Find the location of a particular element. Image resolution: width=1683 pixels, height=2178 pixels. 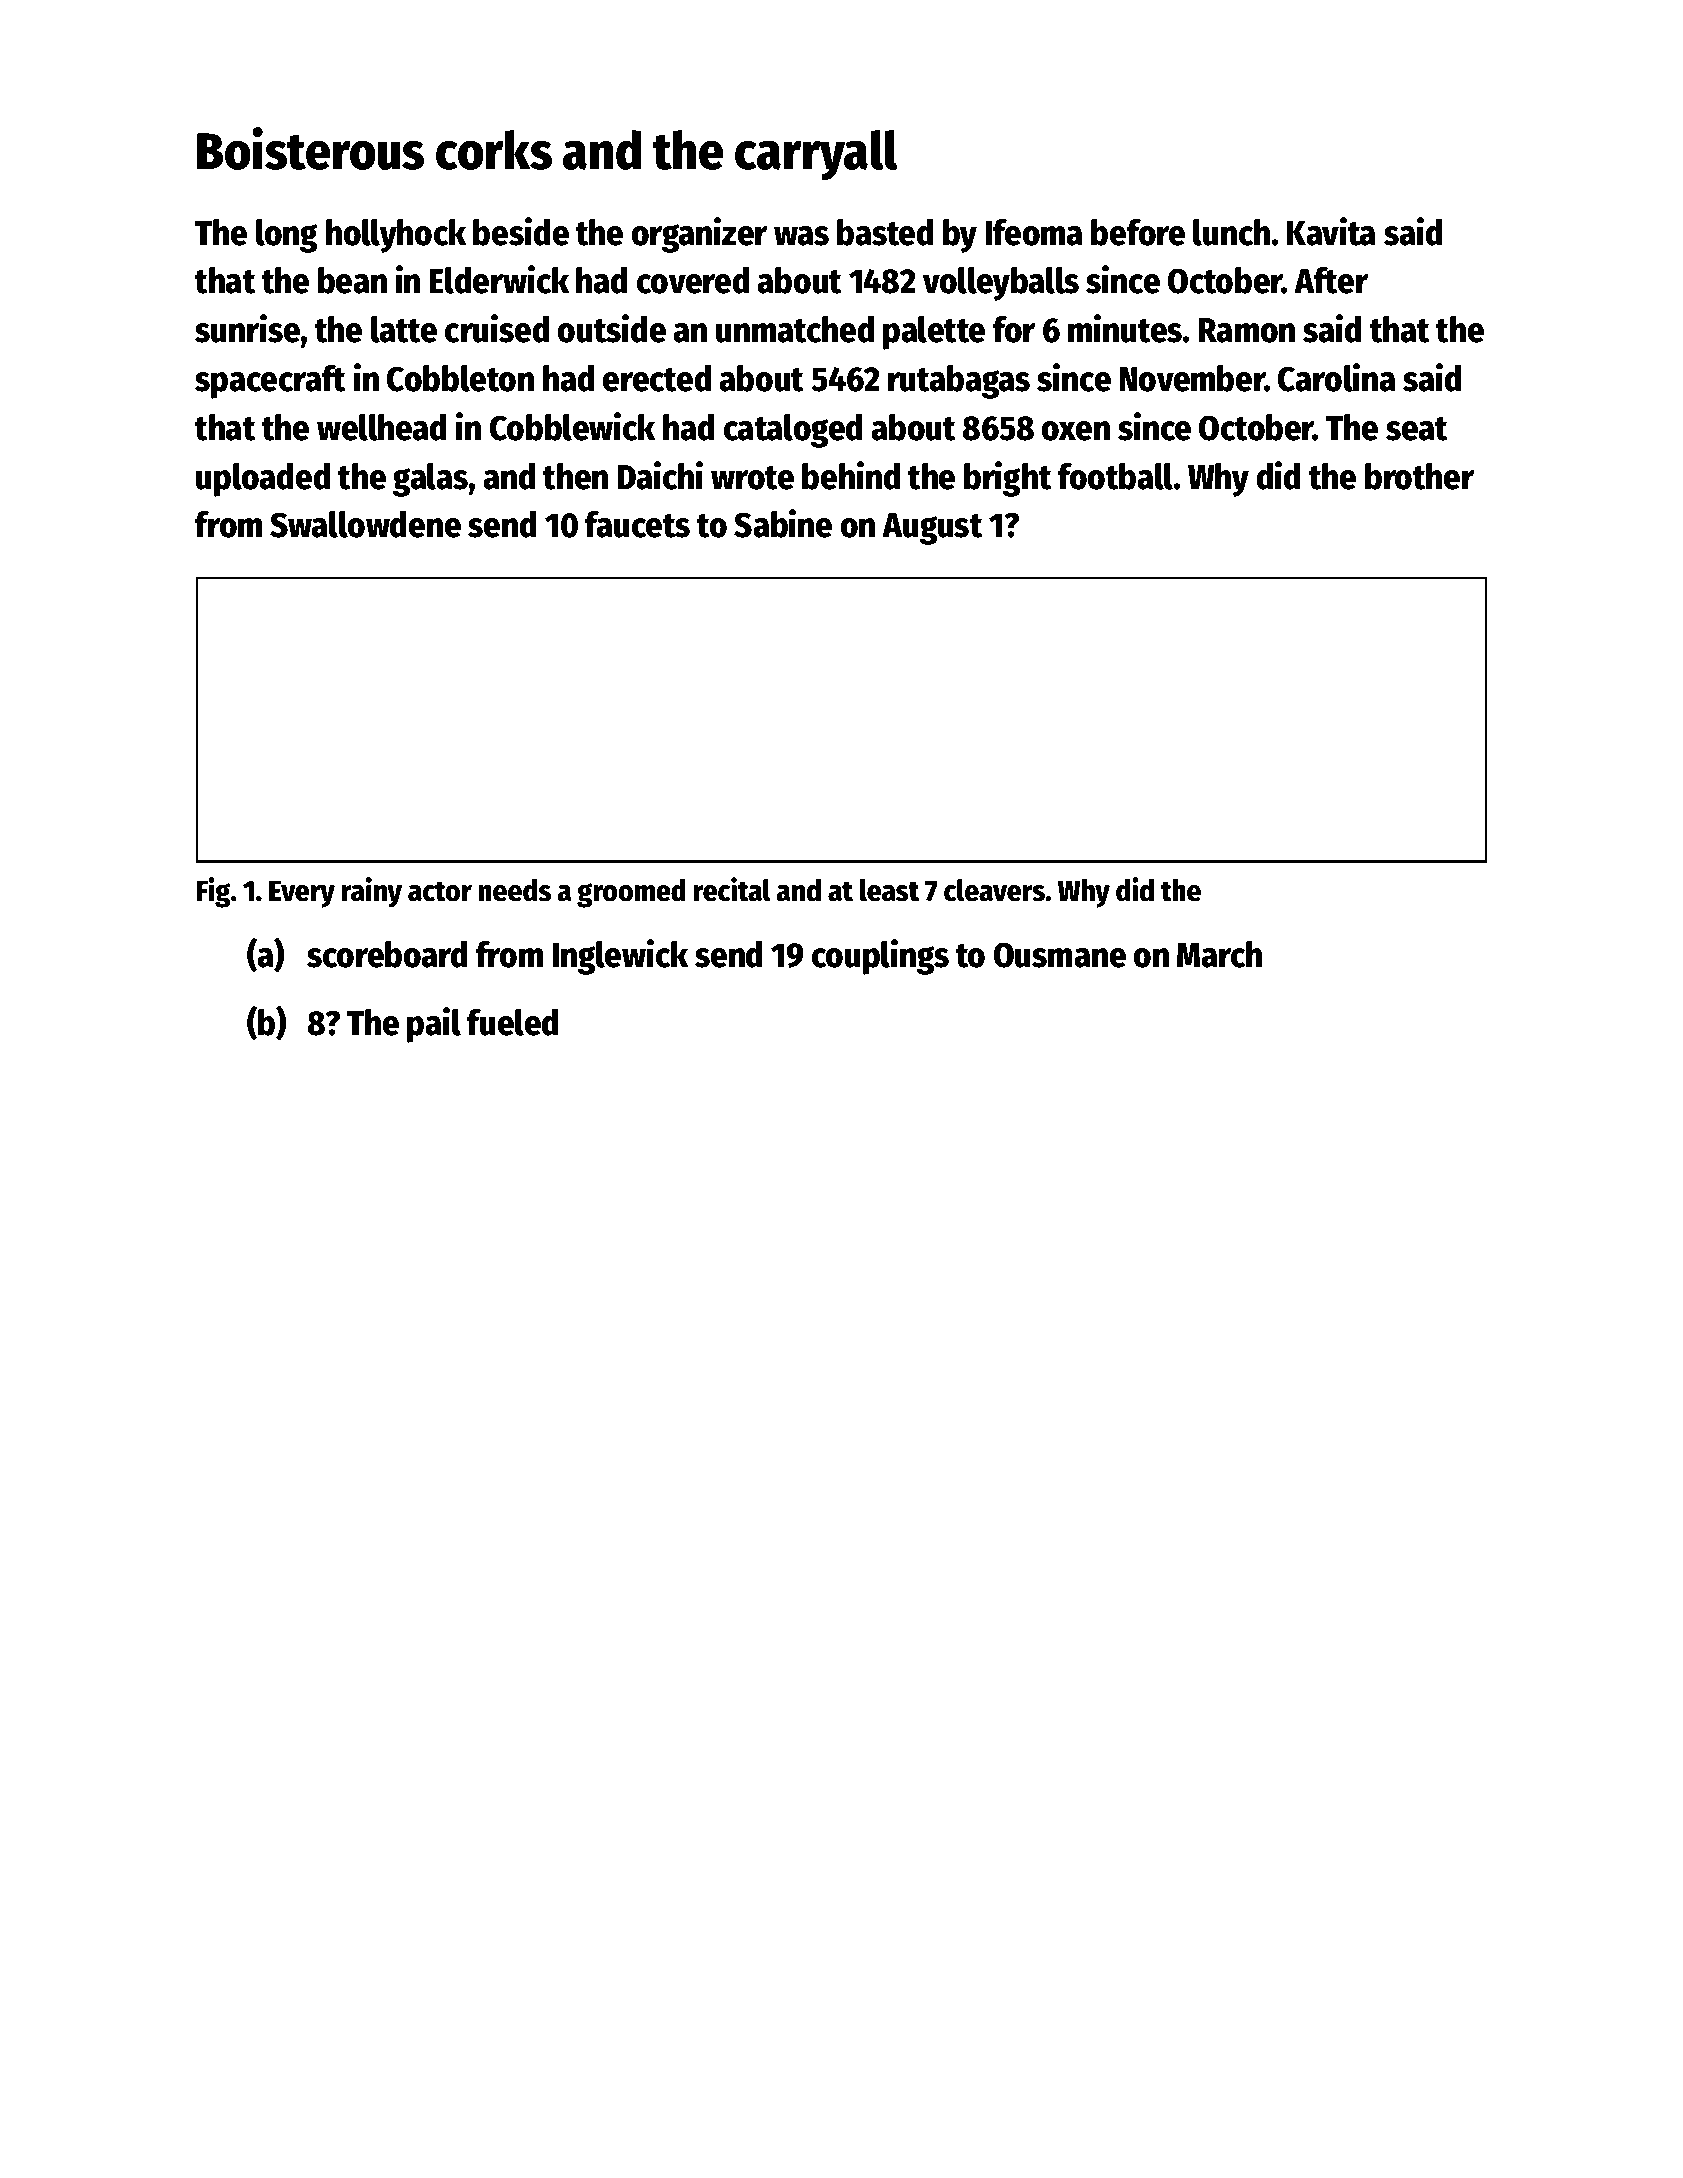

long is located at coordinates (287, 236).
